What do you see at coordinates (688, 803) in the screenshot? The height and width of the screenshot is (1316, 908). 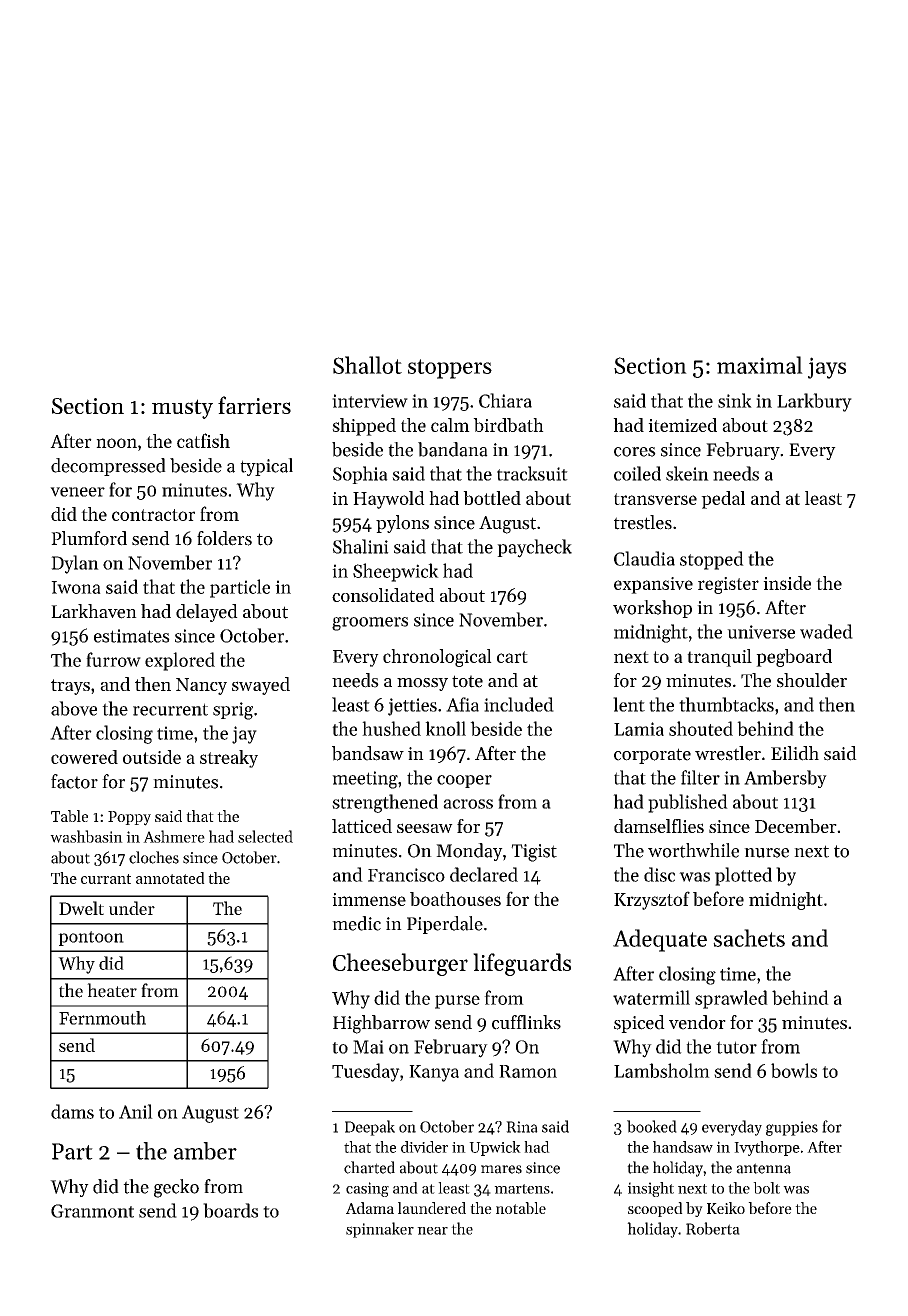 I see `published` at bounding box center [688, 803].
